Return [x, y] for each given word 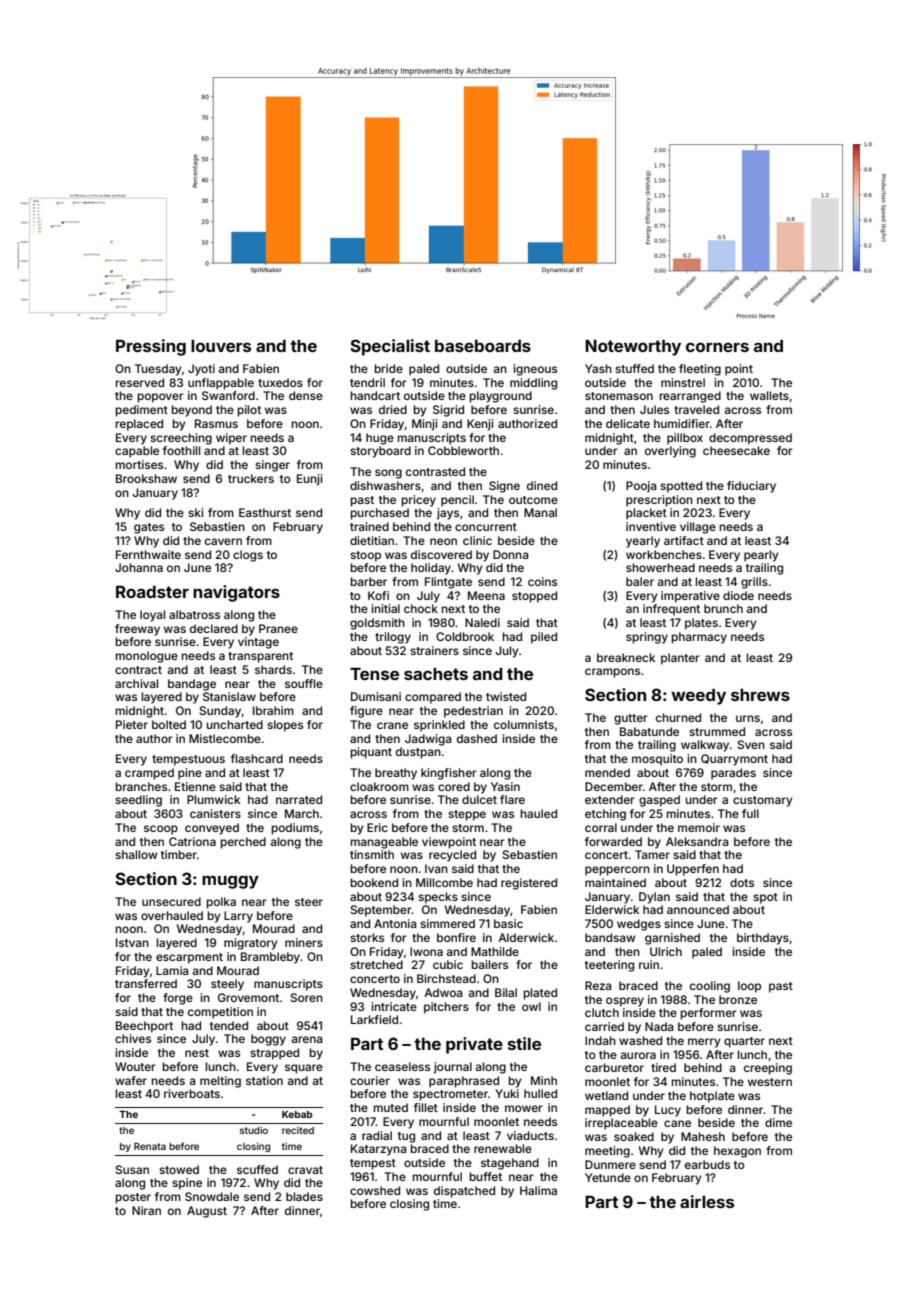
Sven [751, 744]
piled [544, 638]
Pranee [278, 628]
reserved [139, 382]
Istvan [132, 942]
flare [512, 799]
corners [717, 347]
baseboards [483, 346]
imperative [690, 597]
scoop [161, 830]
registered [529, 884]
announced [698, 909]
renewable [503, 1148]
